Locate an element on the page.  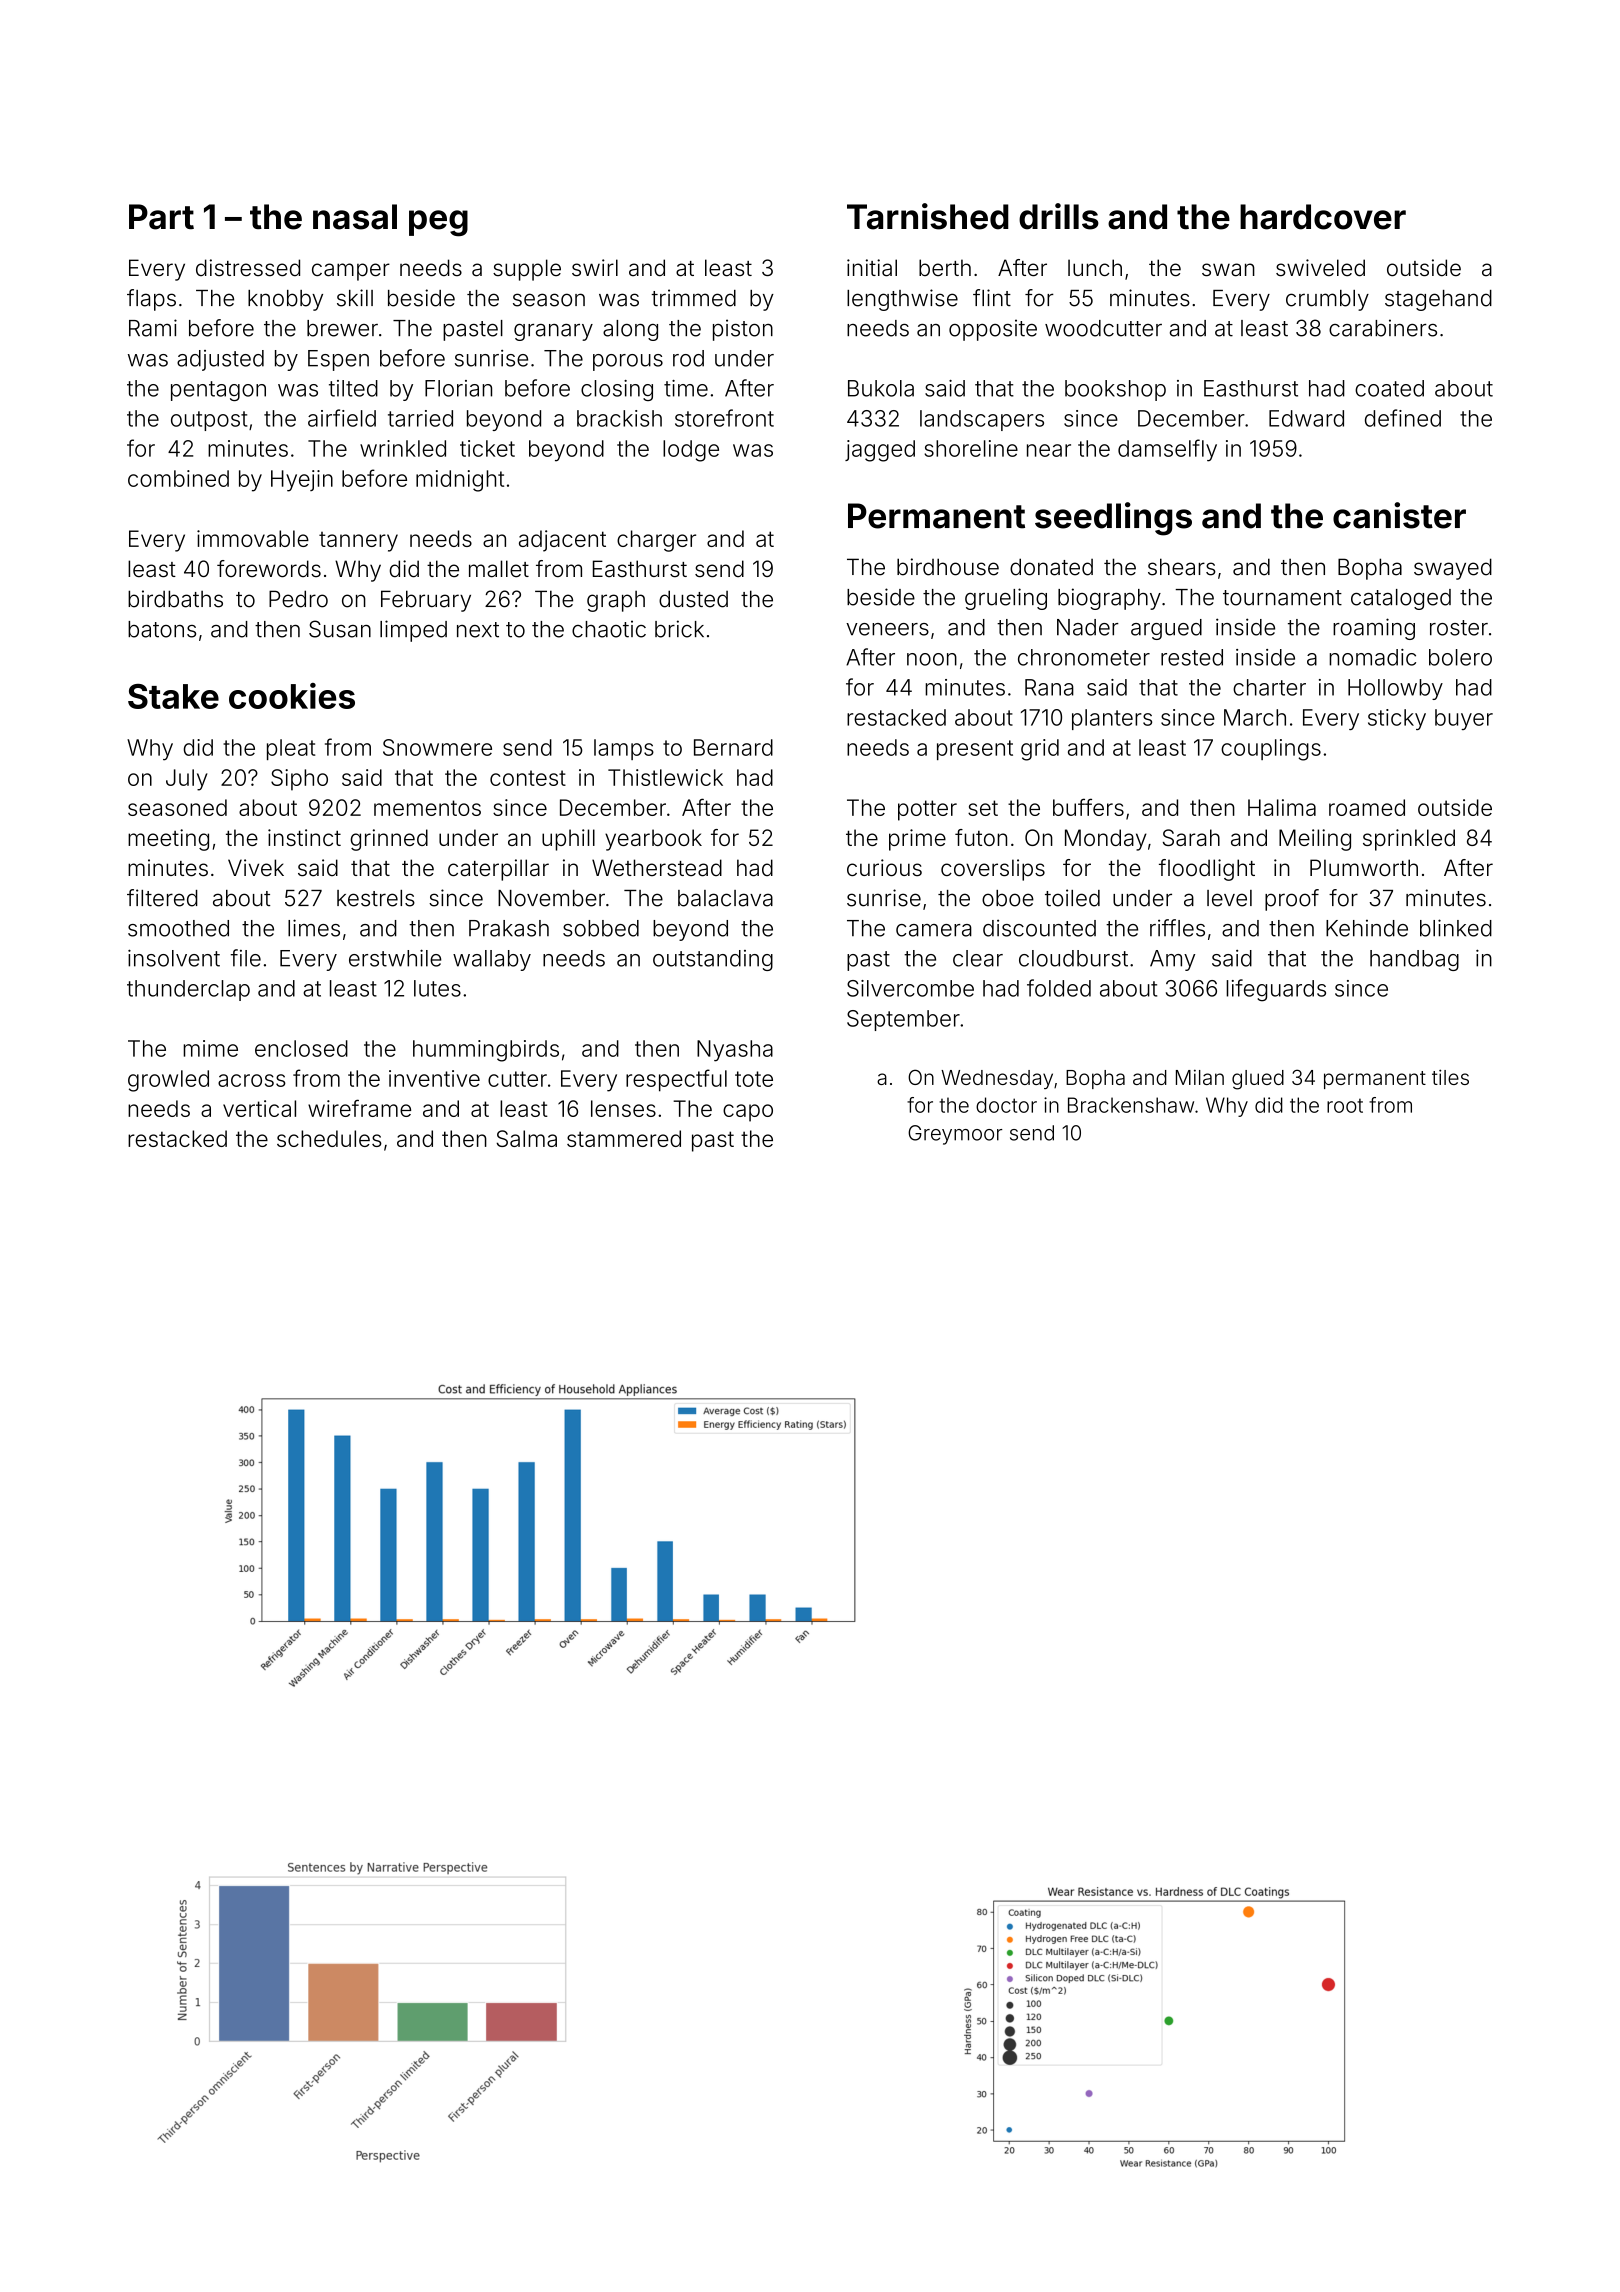
Sarah is located at coordinates (1191, 837).
